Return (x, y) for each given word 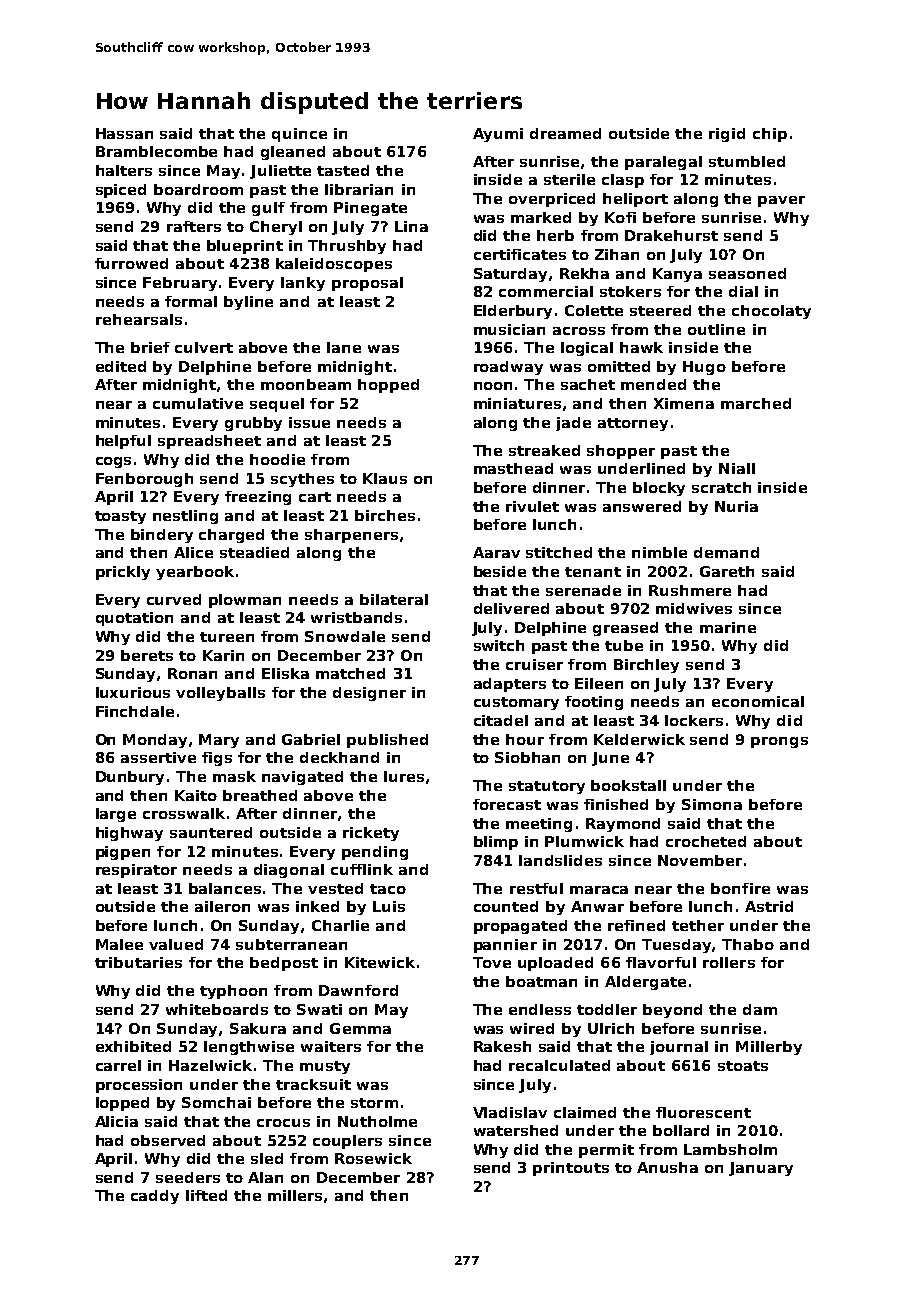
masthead (513, 468)
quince (299, 135)
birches (385, 515)
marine (728, 627)
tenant (593, 572)
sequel (277, 405)
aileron (222, 906)
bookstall (628, 785)
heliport (635, 200)
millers (295, 1195)
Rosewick (373, 1158)
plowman (245, 601)
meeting (539, 825)
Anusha (667, 1167)
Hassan (124, 133)
